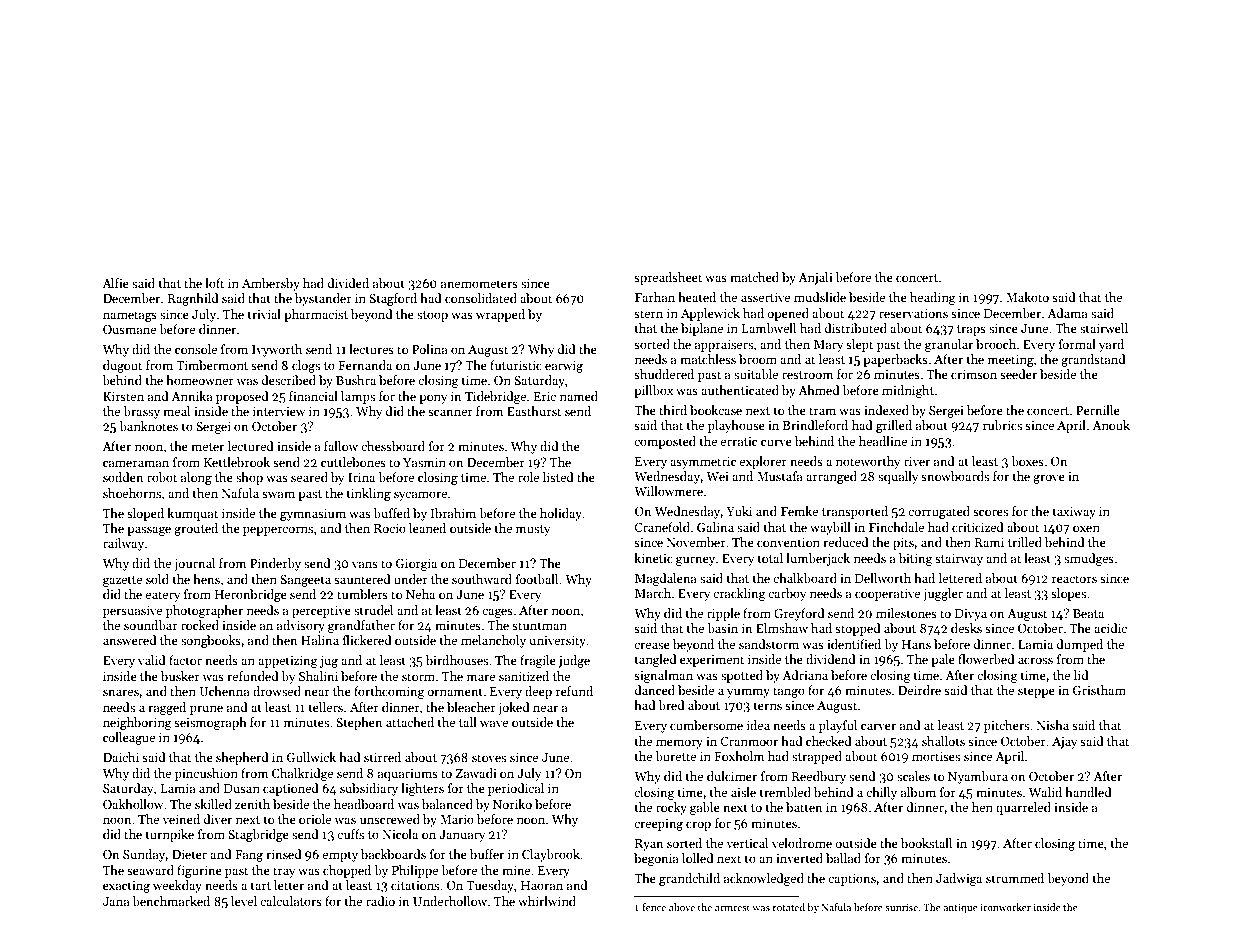 This screenshot has height=952, width=1233. What do you see at coordinates (279, 411) in the screenshot?
I see `interview` at bounding box center [279, 411].
